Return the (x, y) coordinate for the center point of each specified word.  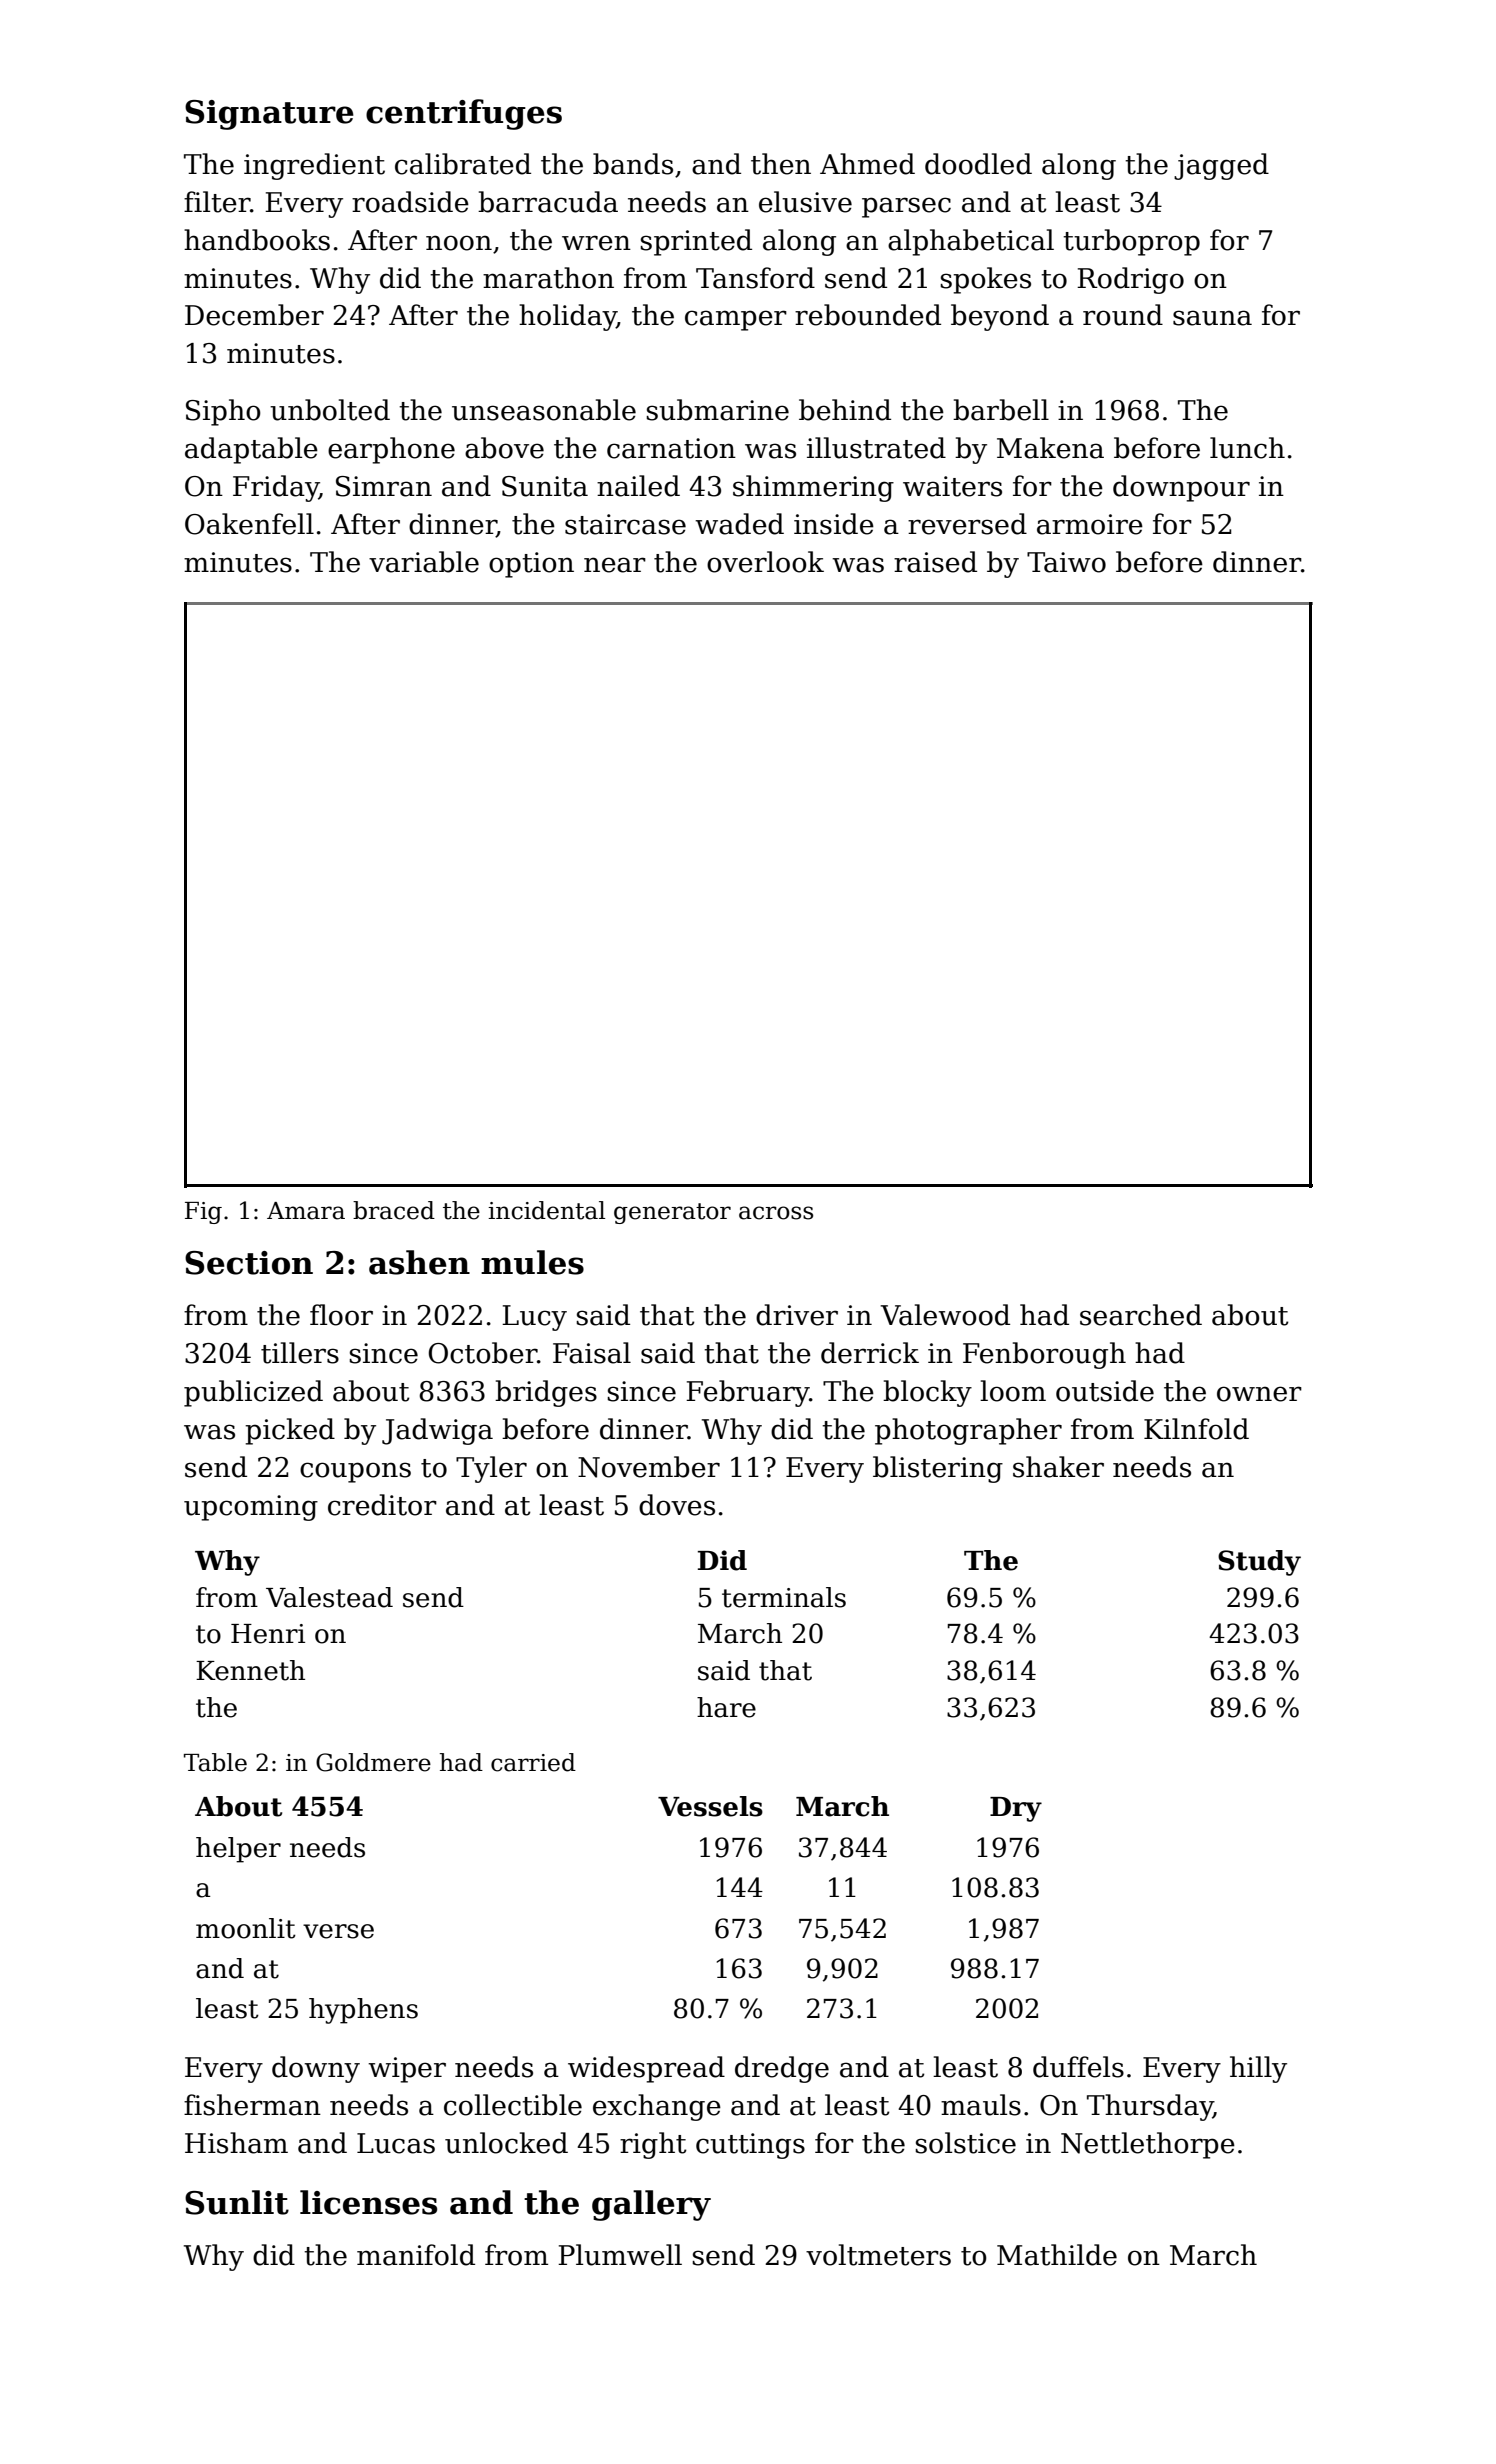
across (776, 1213)
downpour (1181, 488)
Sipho (223, 412)
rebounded (868, 315)
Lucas (396, 2143)
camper (736, 320)
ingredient (314, 166)
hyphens (363, 2011)
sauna (1212, 318)
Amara (306, 1211)
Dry (1016, 1809)
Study (1259, 1563)
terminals (784, 1597)
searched (1141, 1315)
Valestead (329, 1597)
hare (726, 1707)
